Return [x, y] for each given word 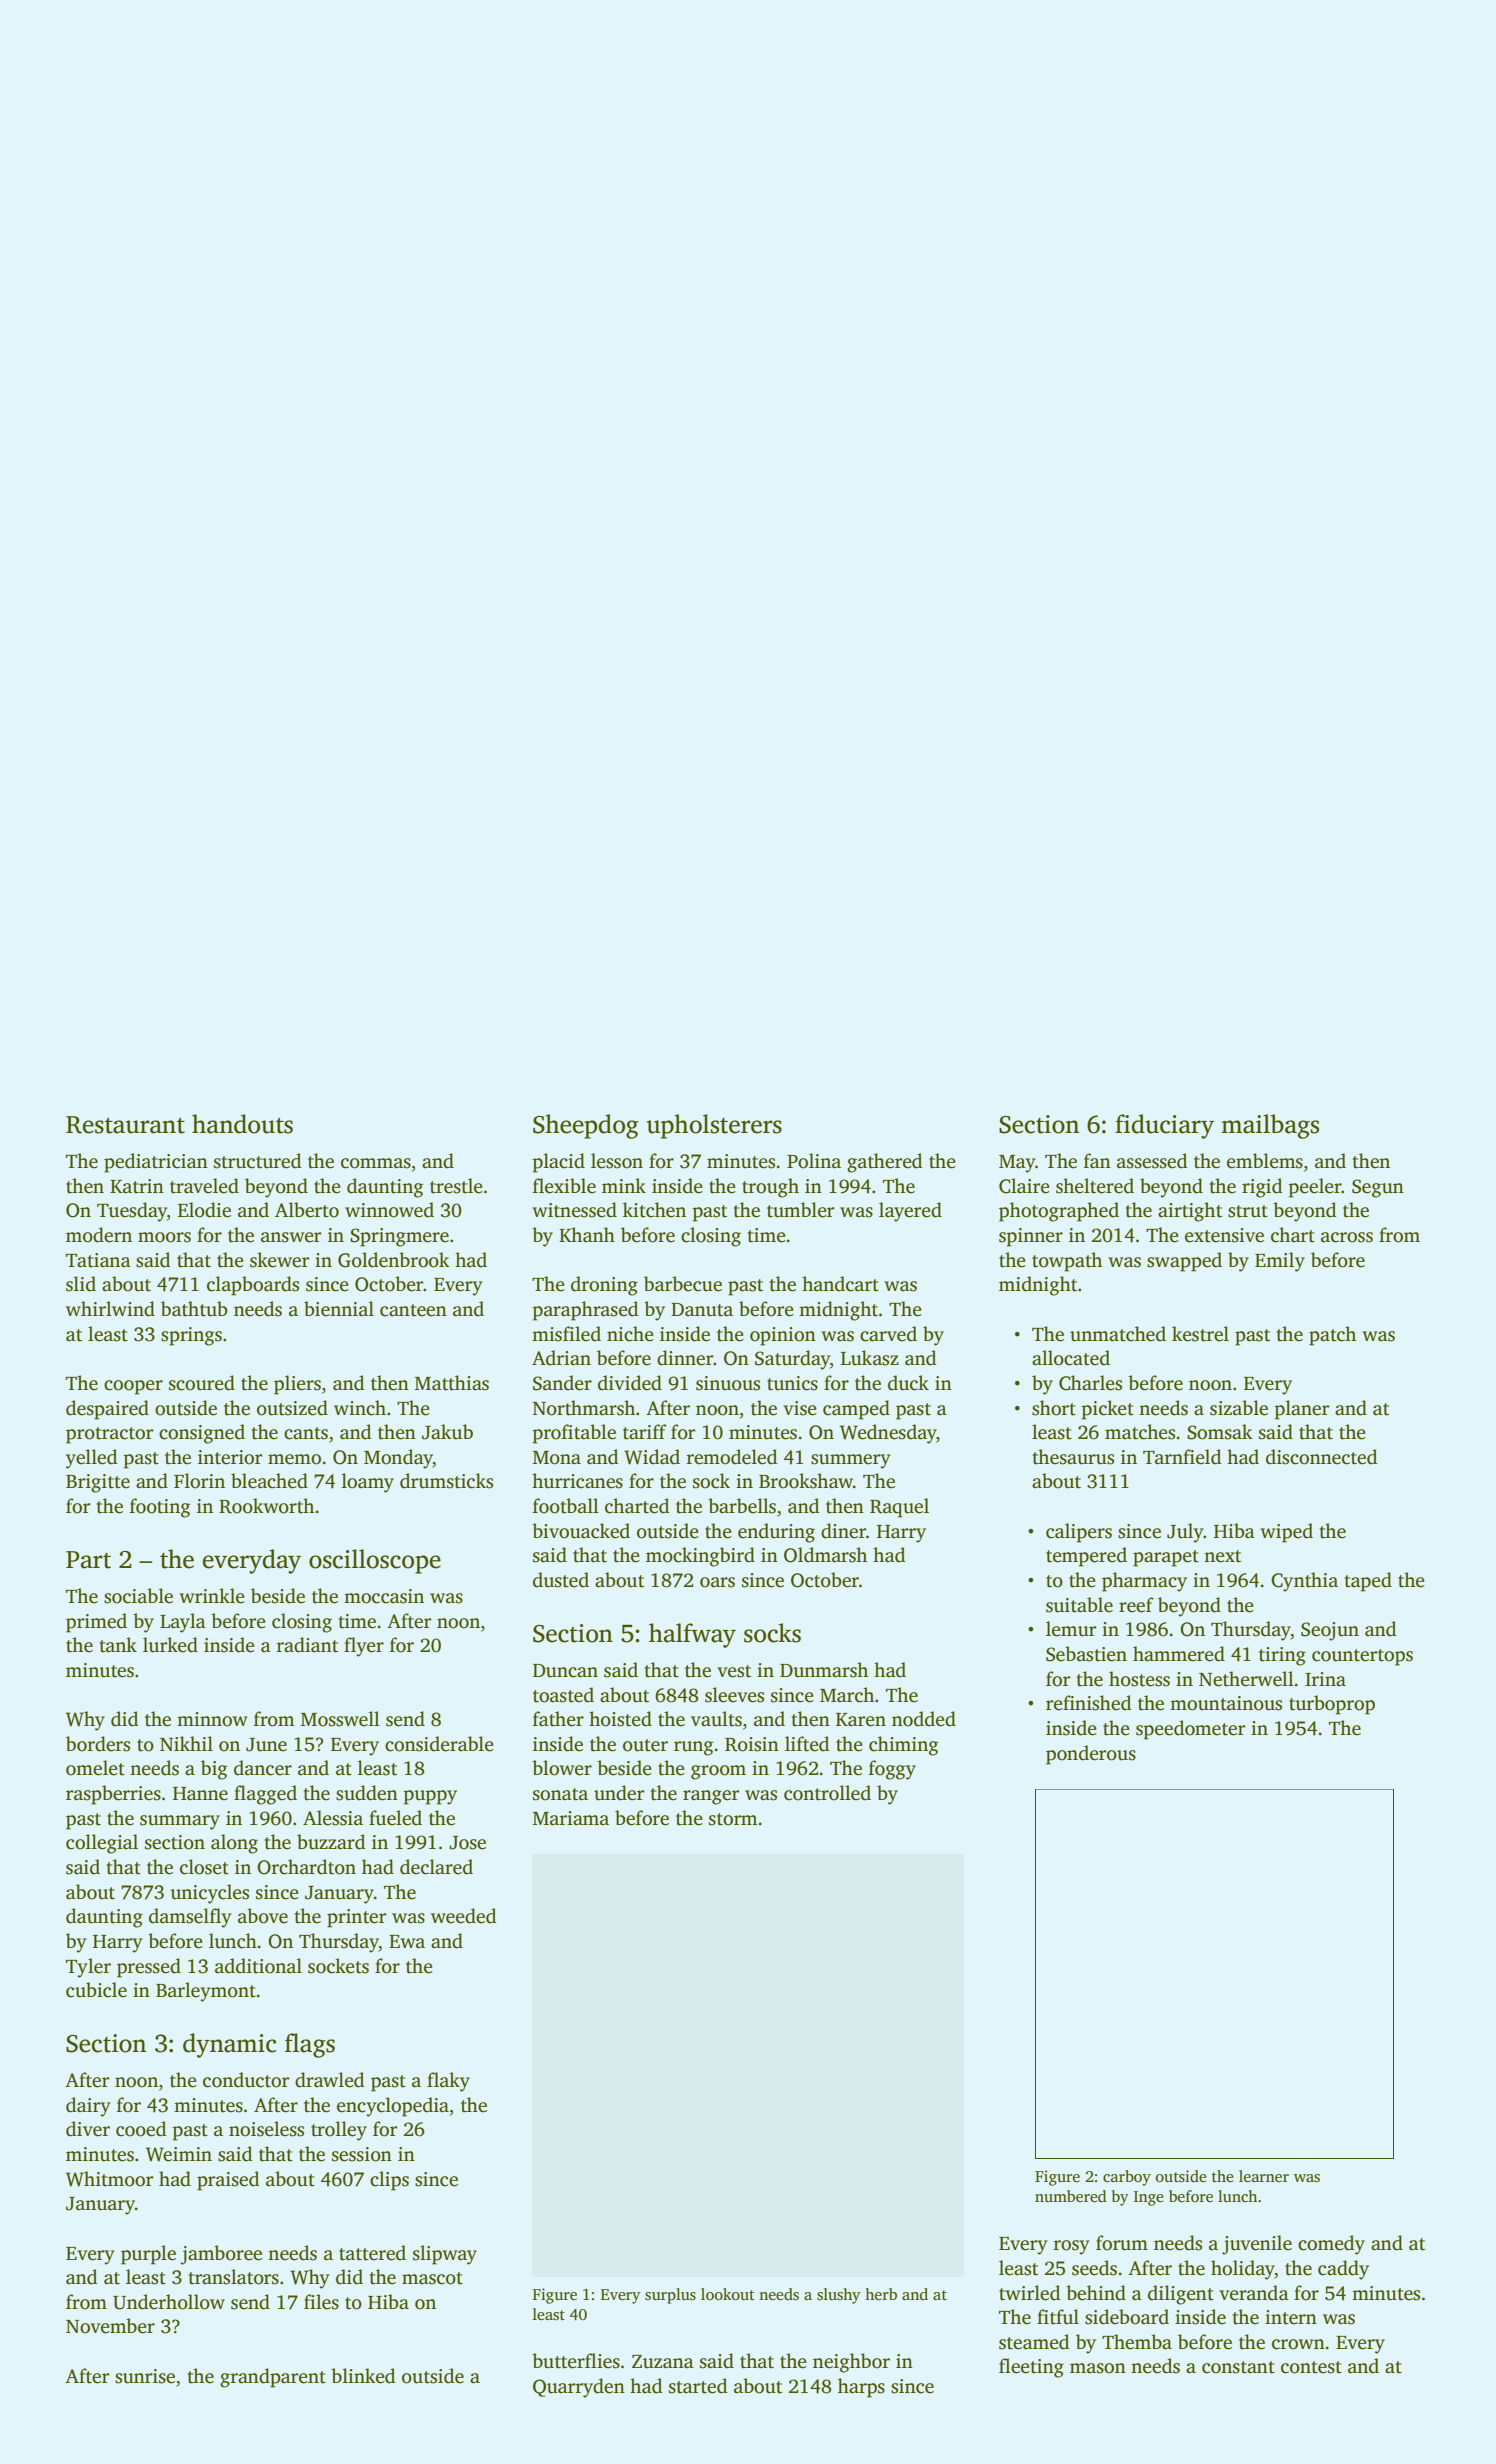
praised [228, 2181]
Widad [652, 1457]
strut [1248, 1211]
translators [234, 2277]
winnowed [389, 1210]
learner [1264, 2176]
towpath [1067, 1262]
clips [389, 2181]
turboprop [1332, 1705]
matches [1140, 1432]
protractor [109, 1435]
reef [1136, 1605]
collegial [102, 1844]
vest [734, 1671]
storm [733, 1819]
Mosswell [340, 1719]
